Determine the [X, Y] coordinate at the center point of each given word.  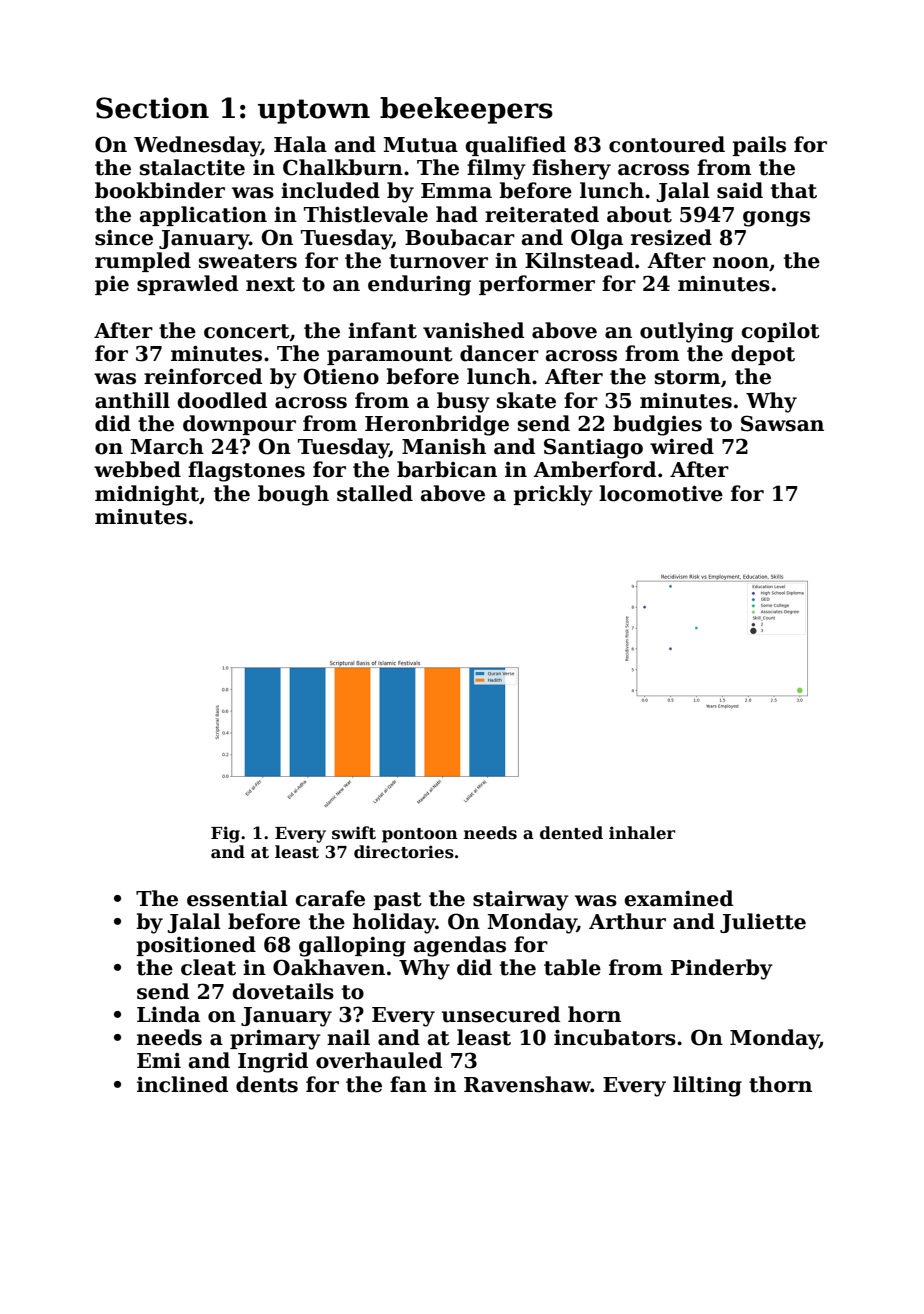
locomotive [661, 493]
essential [237, 898]
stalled [375, 493]
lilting [707, 1086]
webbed [137, 469]
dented [571, 833]
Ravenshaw [527, 1084]
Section [152, 108]
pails [759, 146]
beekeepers [466, 110]
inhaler [642, 833]
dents [267, 1084]
